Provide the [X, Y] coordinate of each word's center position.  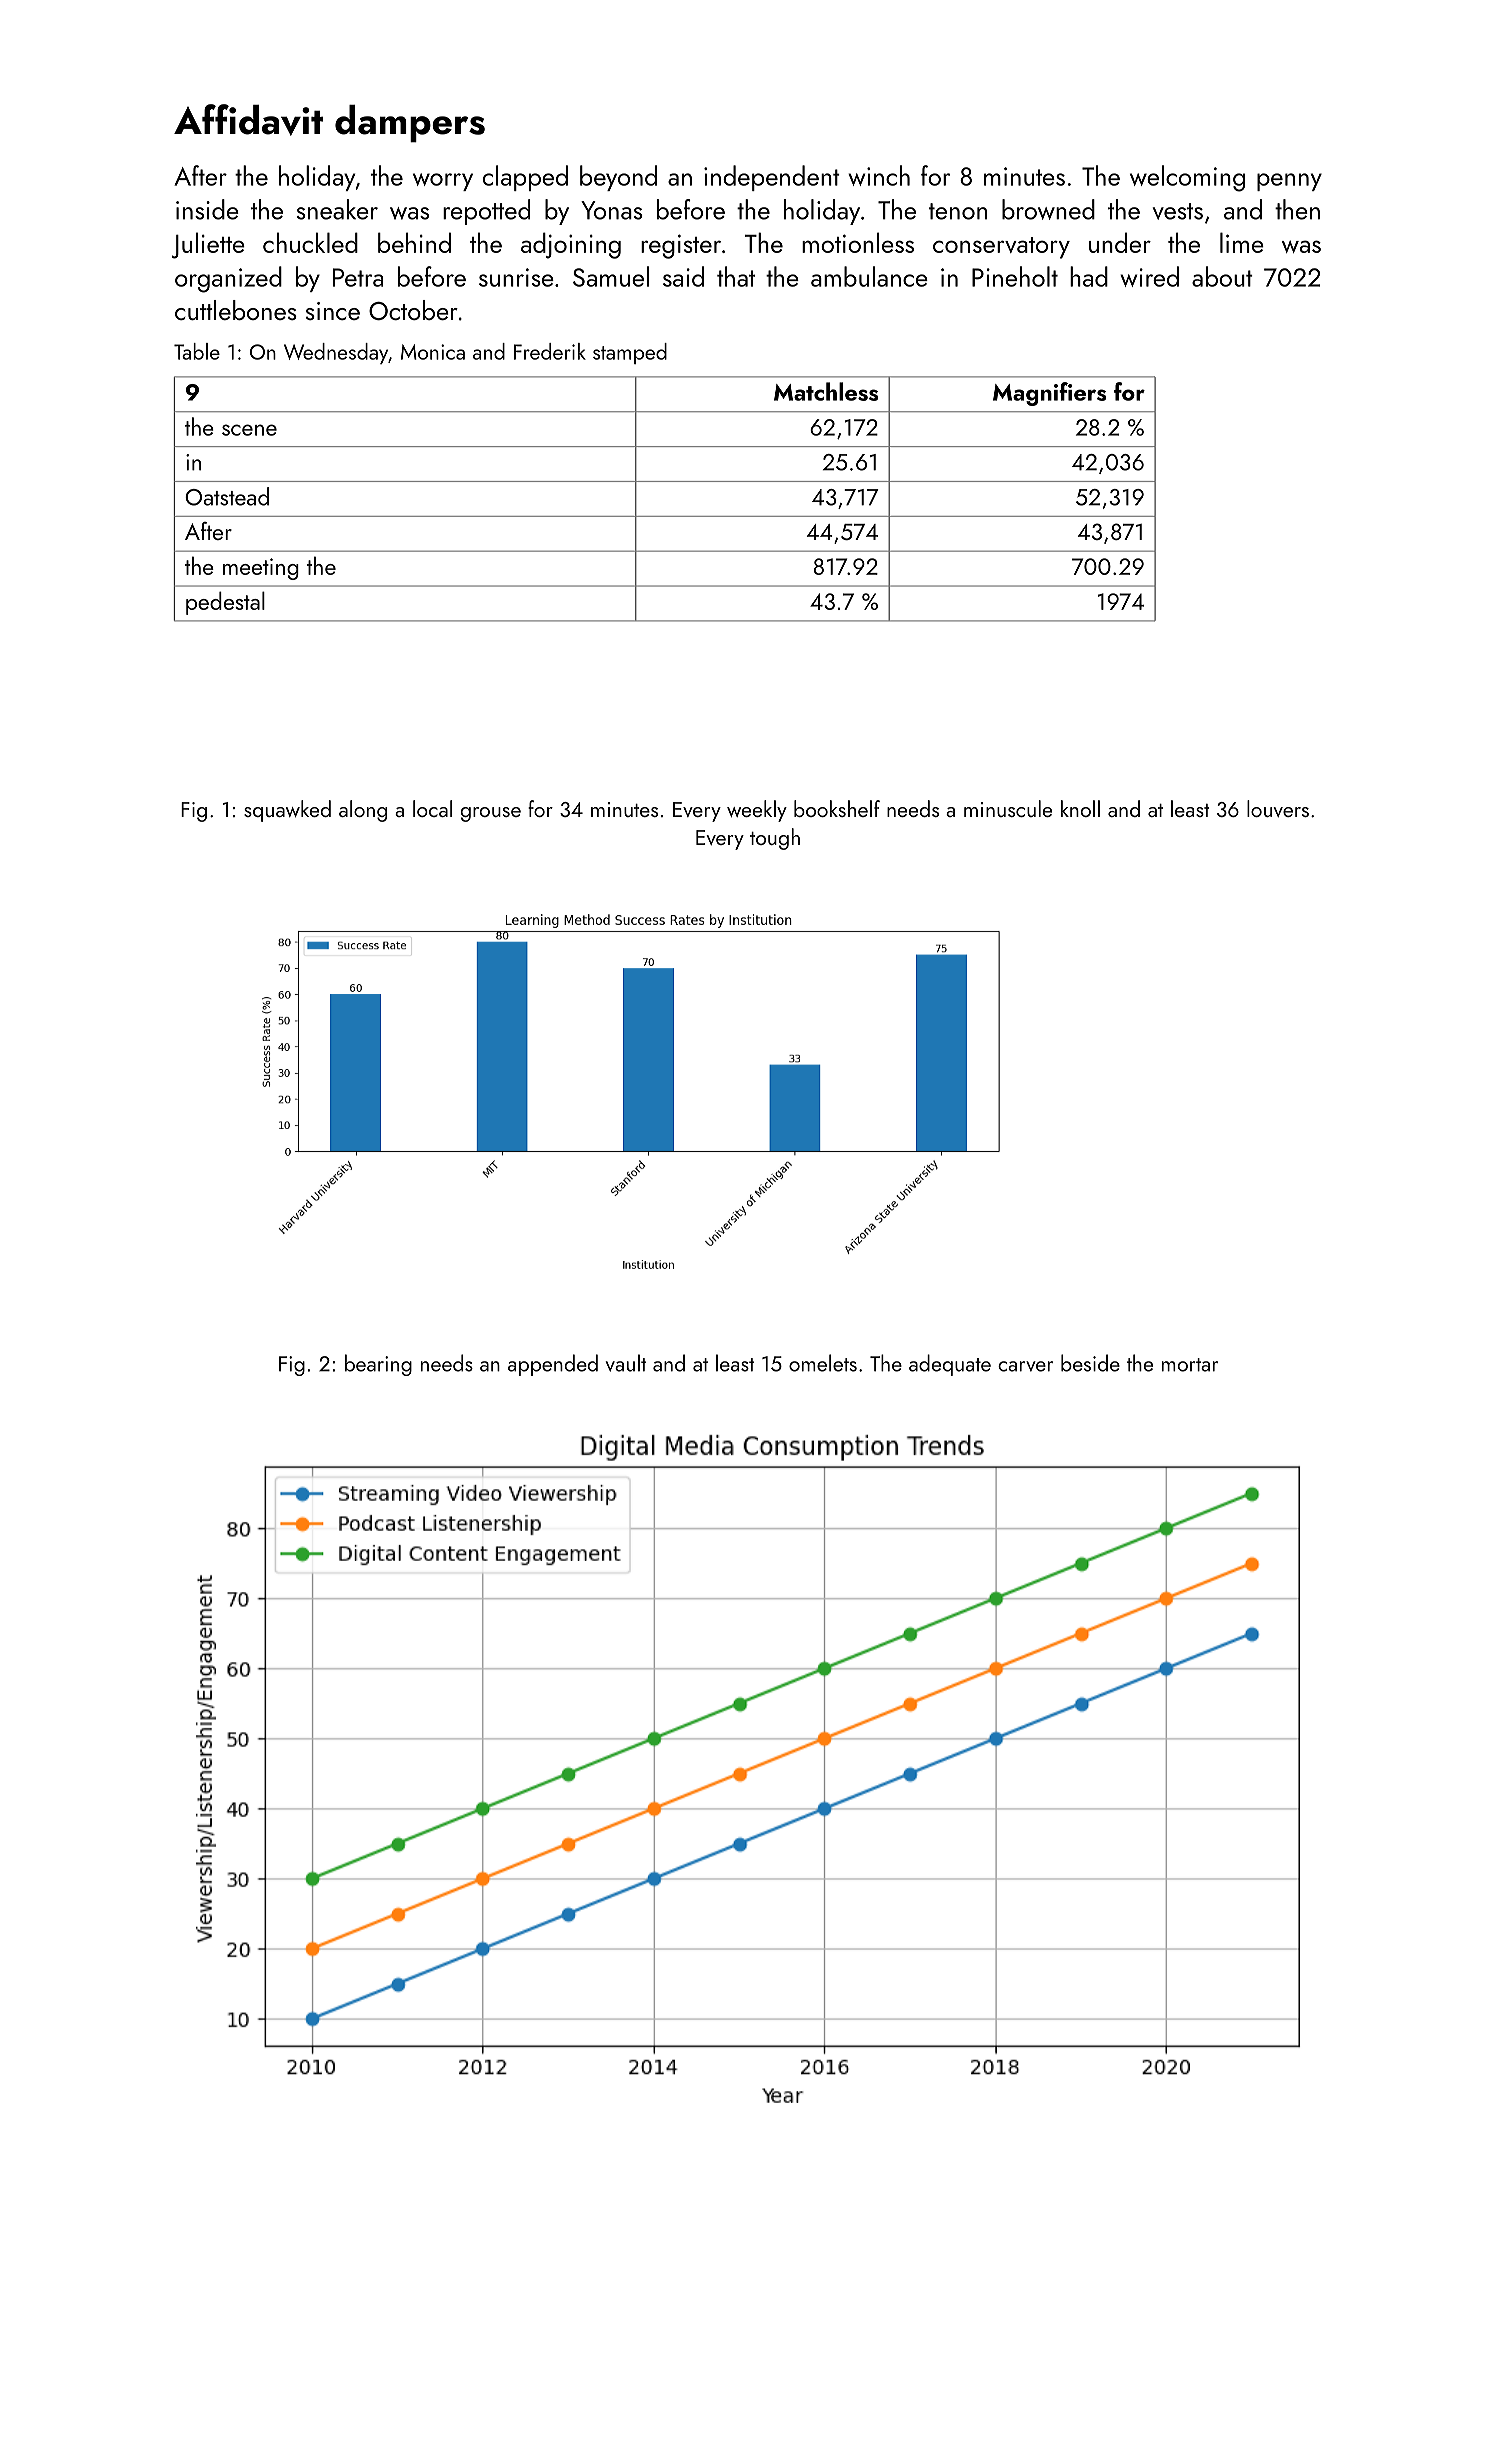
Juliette [208, 245]
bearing [378, 1365]
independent [772, 178]
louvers [1278, 808]
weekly [757, 811]
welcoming [1187, 178]
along [363, 811]
